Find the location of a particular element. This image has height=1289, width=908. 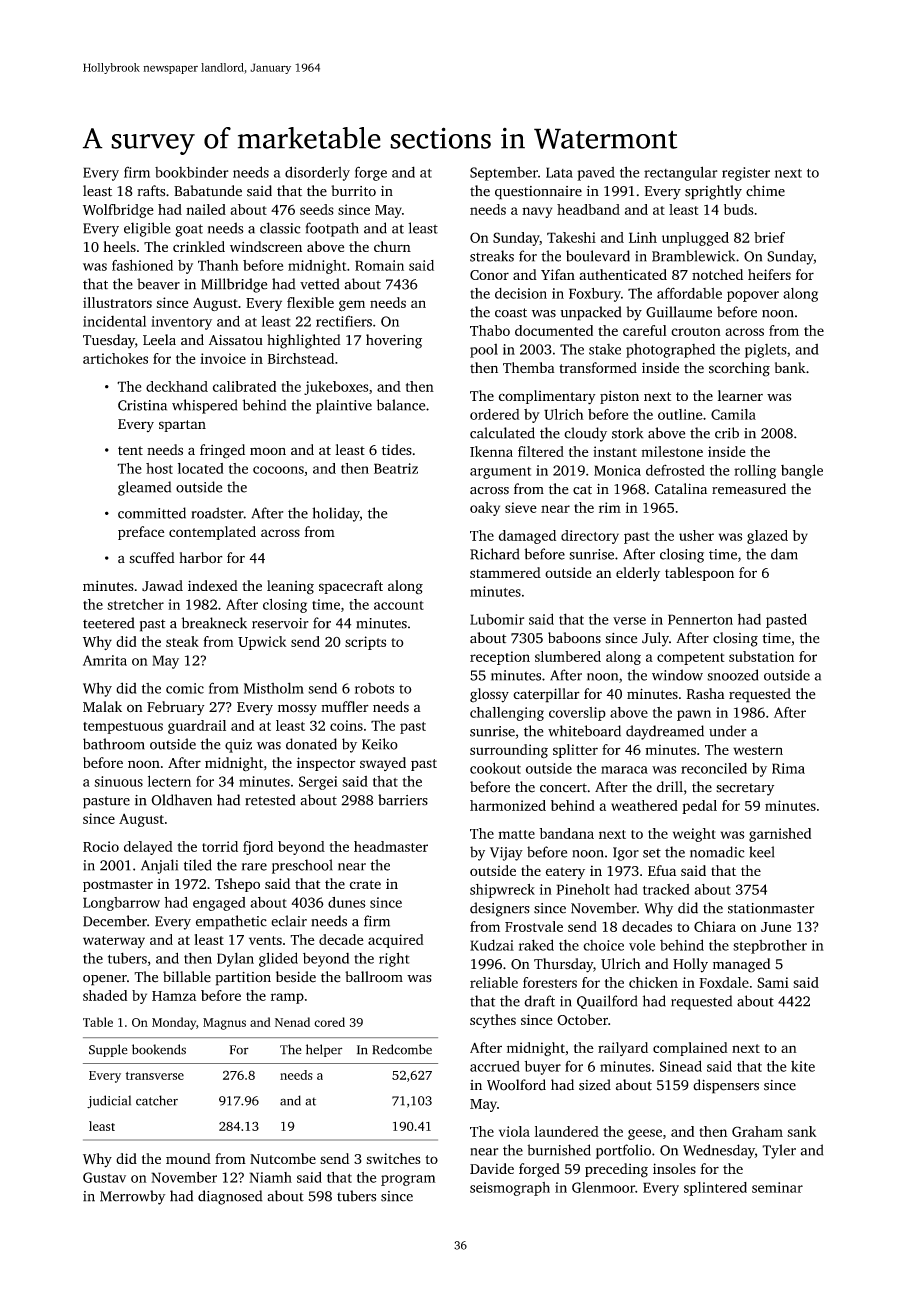

September is located at coordinates (504, 174).
